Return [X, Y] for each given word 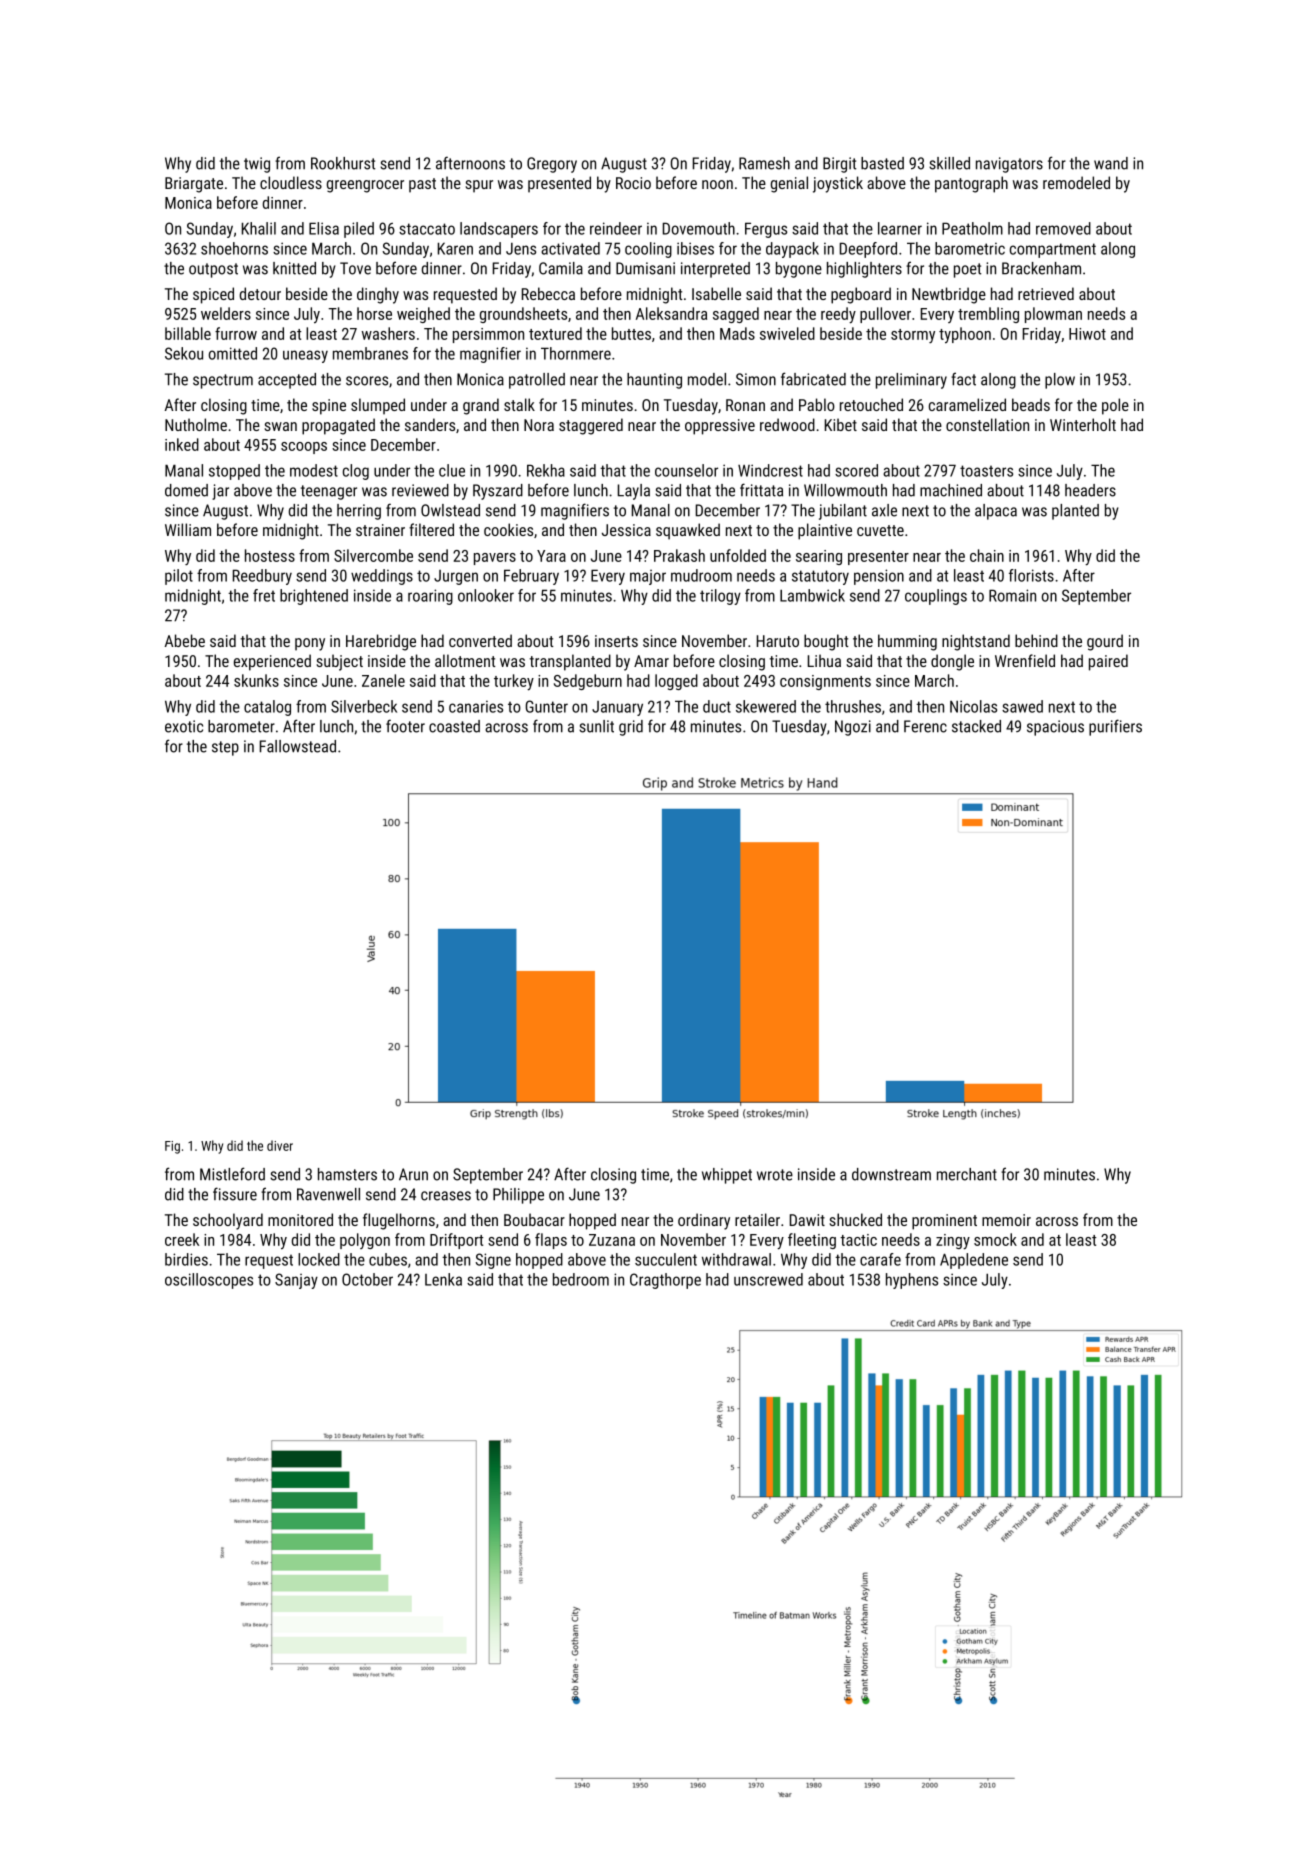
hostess [270, 555]
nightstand [976, 642]
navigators [1009, 165]
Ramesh [764, 163]
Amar [651, 661]
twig [257, 165]
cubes [388, 1259]
